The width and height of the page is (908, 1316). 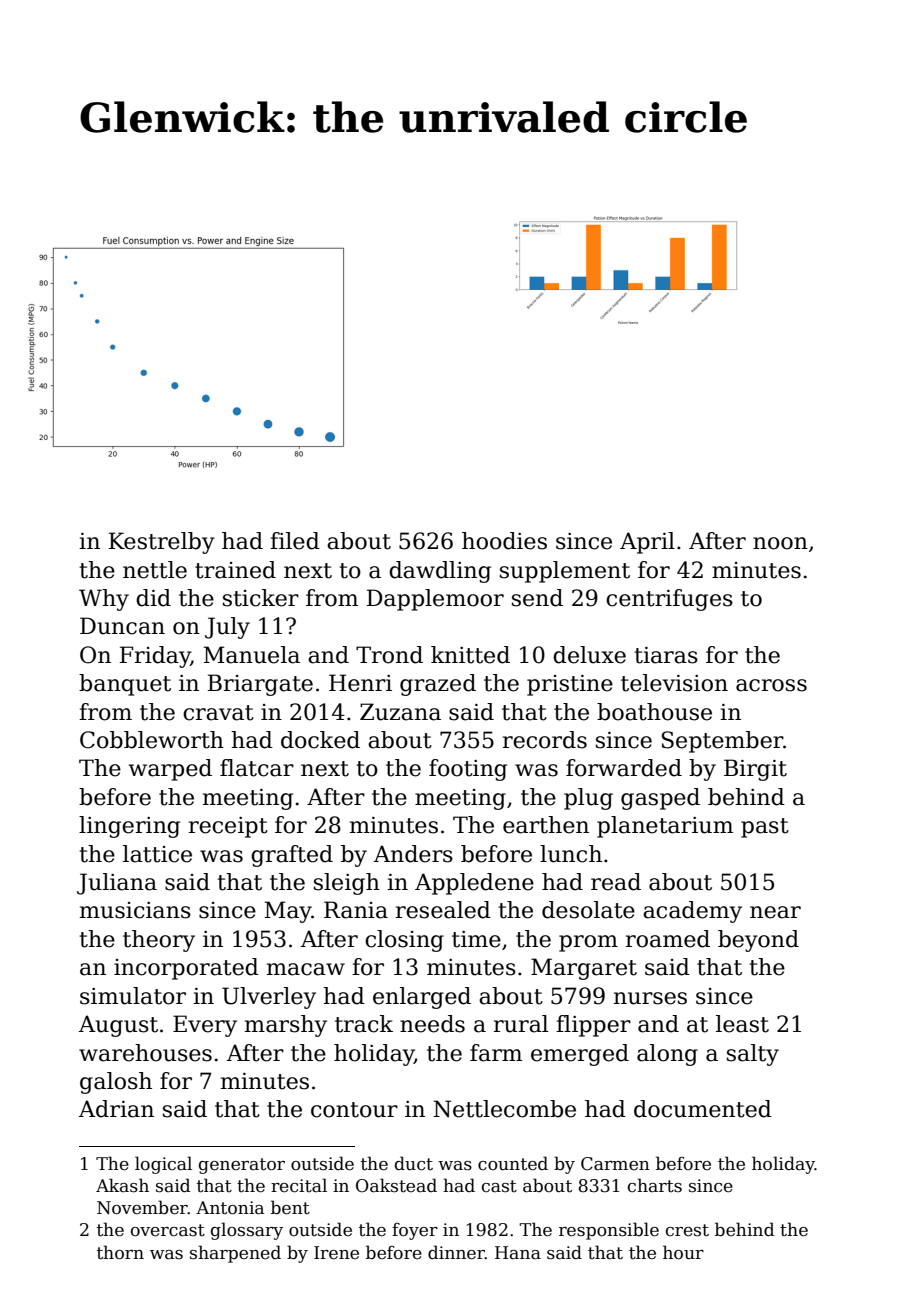 I want to click on plug, so click(x=588, y=799).
